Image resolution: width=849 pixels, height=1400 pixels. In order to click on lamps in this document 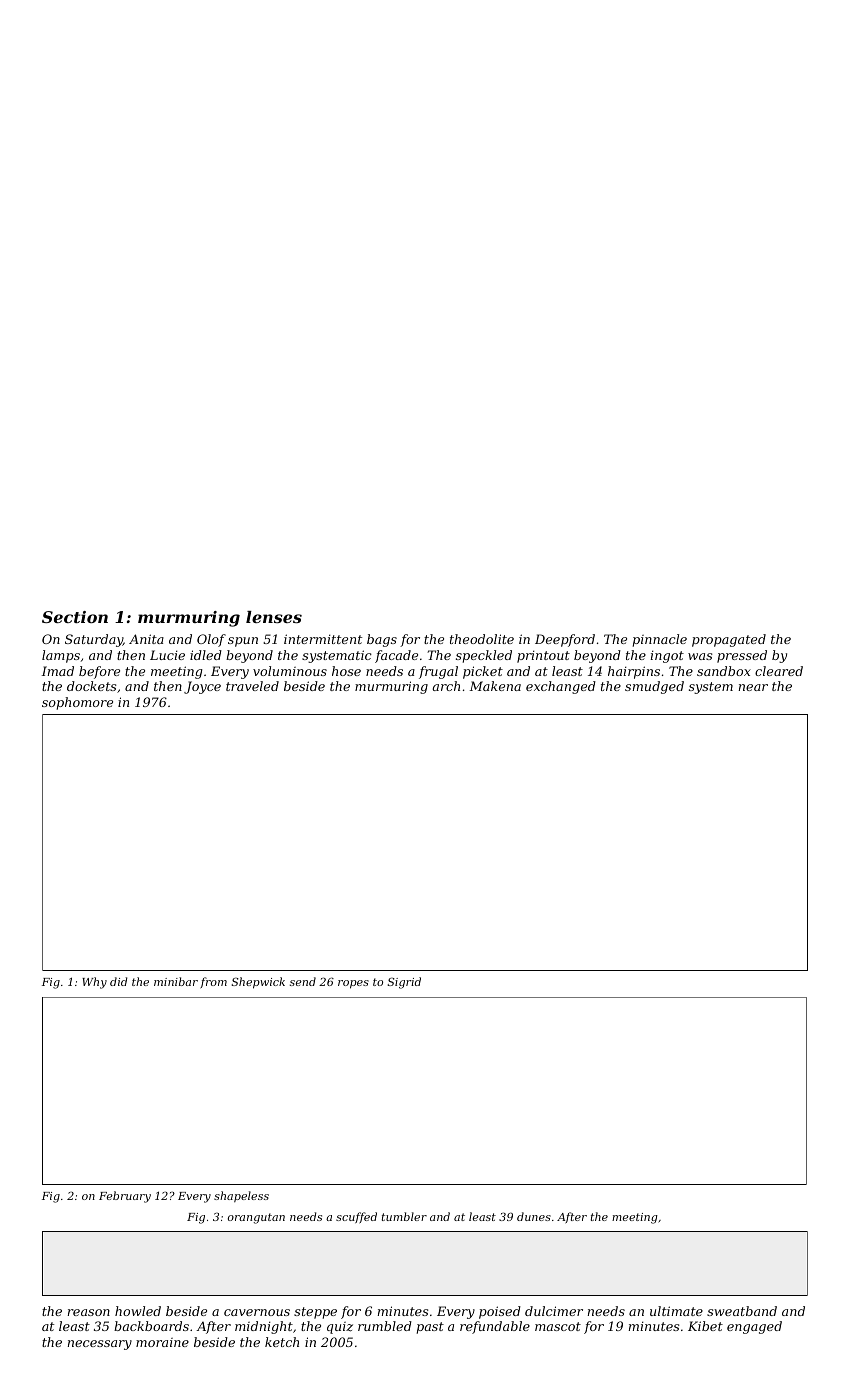, I will do `click(61, 656)`.
